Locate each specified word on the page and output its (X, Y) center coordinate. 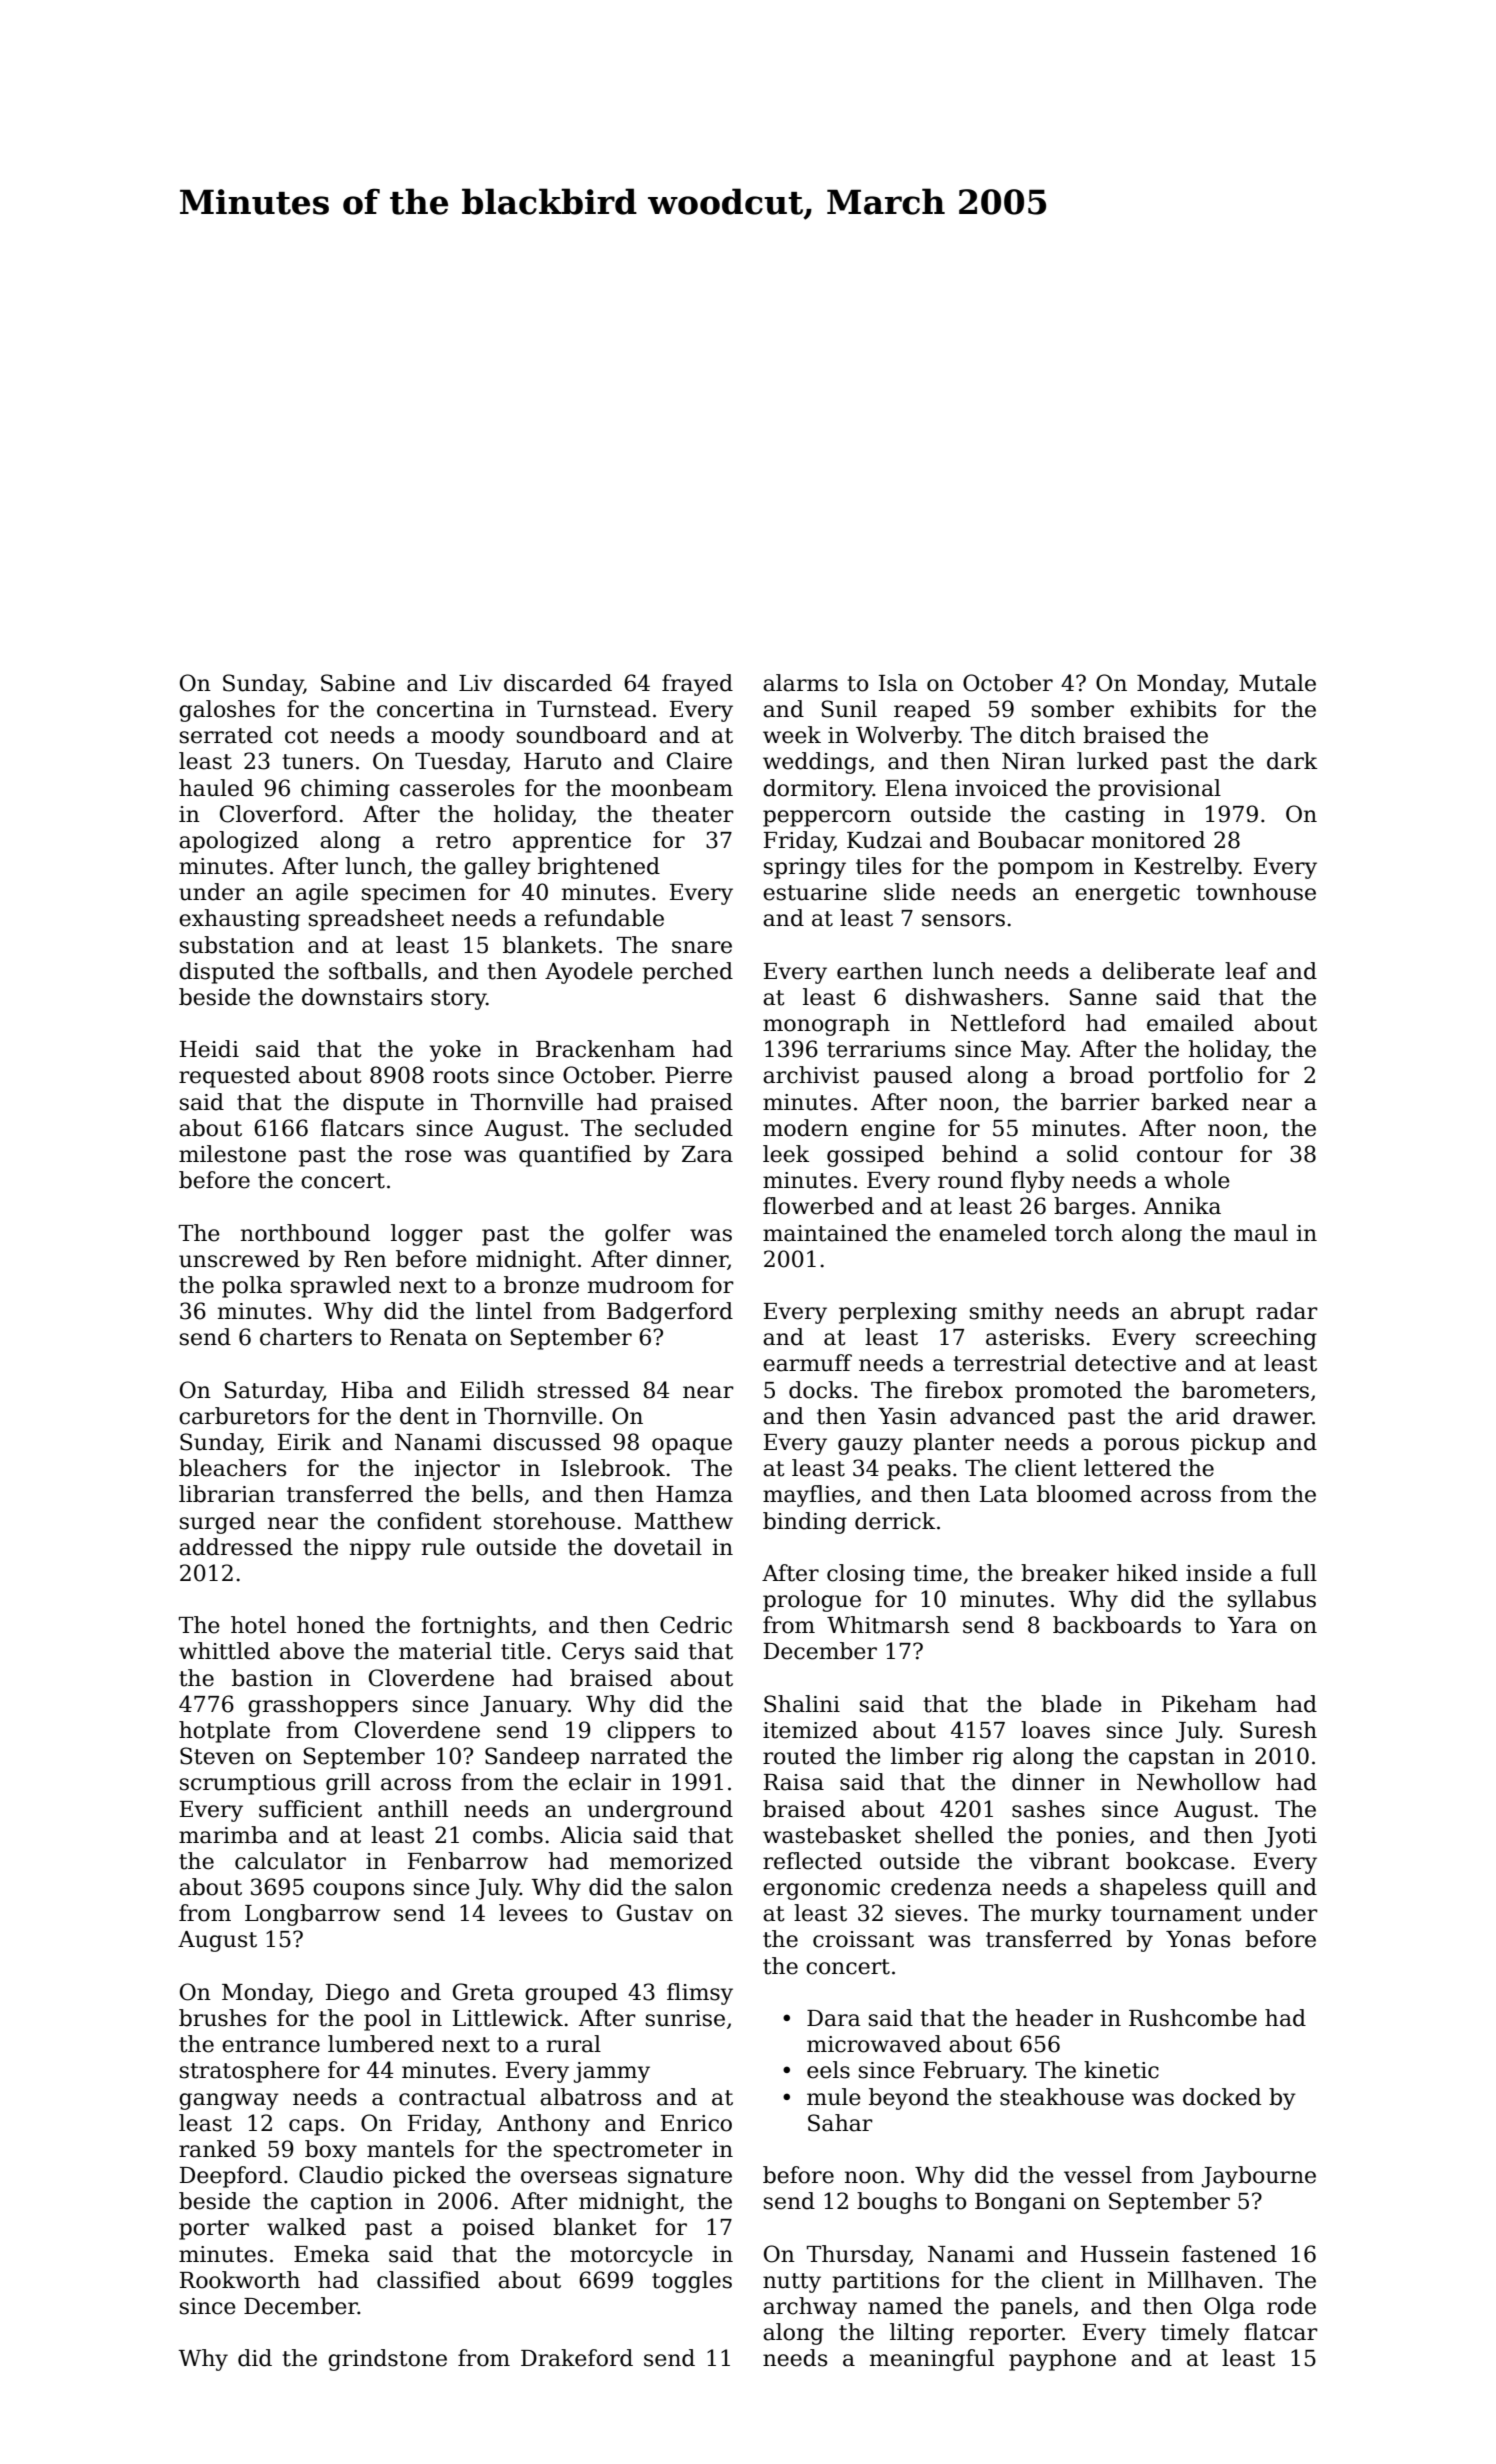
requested (234, 1077)
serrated (226, 735)
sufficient (310, 1809)
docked (1222, 2097)
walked (306, 2227)
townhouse (1256, 892)
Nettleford (1008, 1023)
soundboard (582, 735)
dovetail (658, 1547)
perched (687, 973)
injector (457, 1470)
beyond (909, 2099)
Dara (834, 2018)
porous (1141, 1446)
